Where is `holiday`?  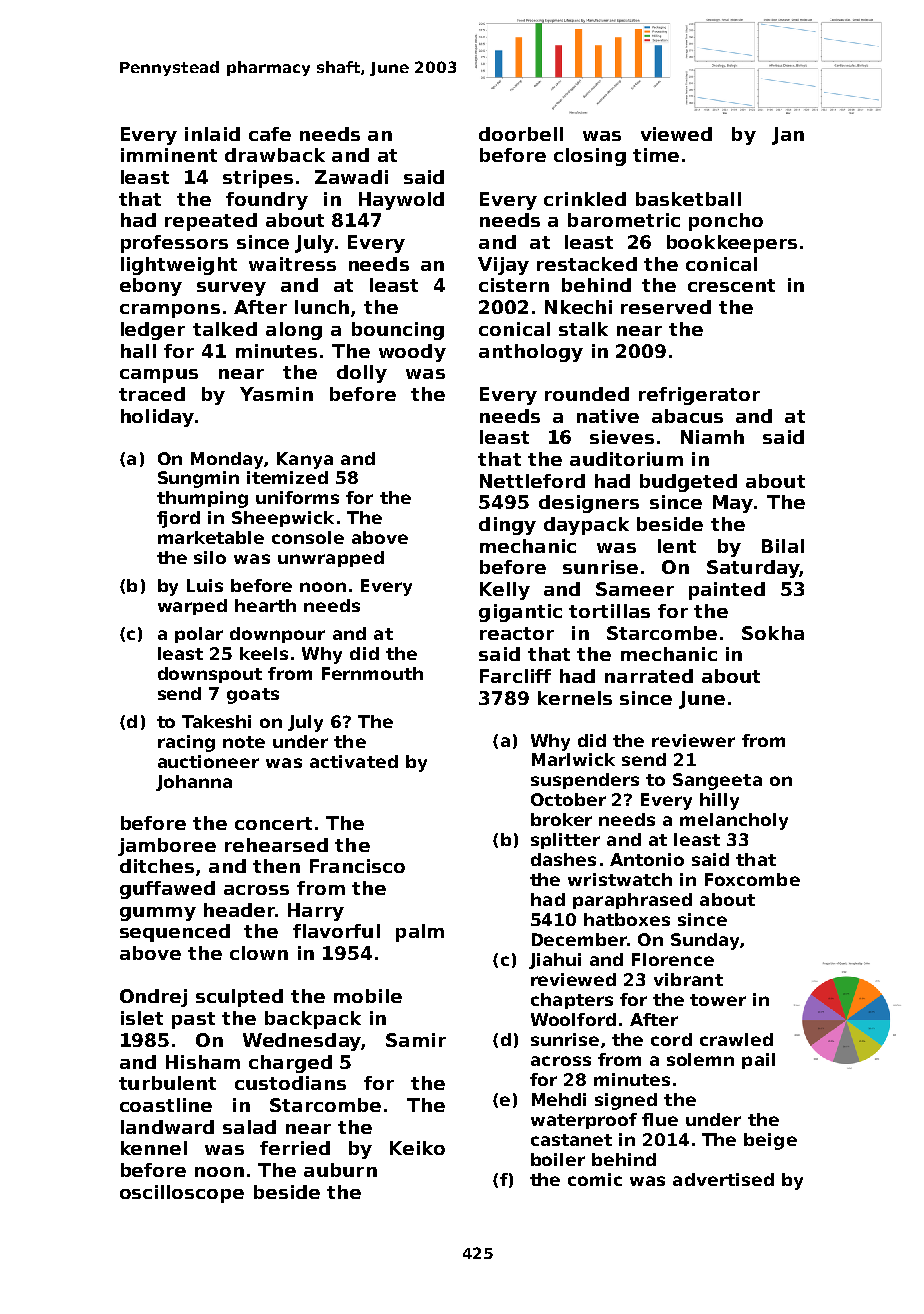 holiday is located at coordinates (157, 418).
